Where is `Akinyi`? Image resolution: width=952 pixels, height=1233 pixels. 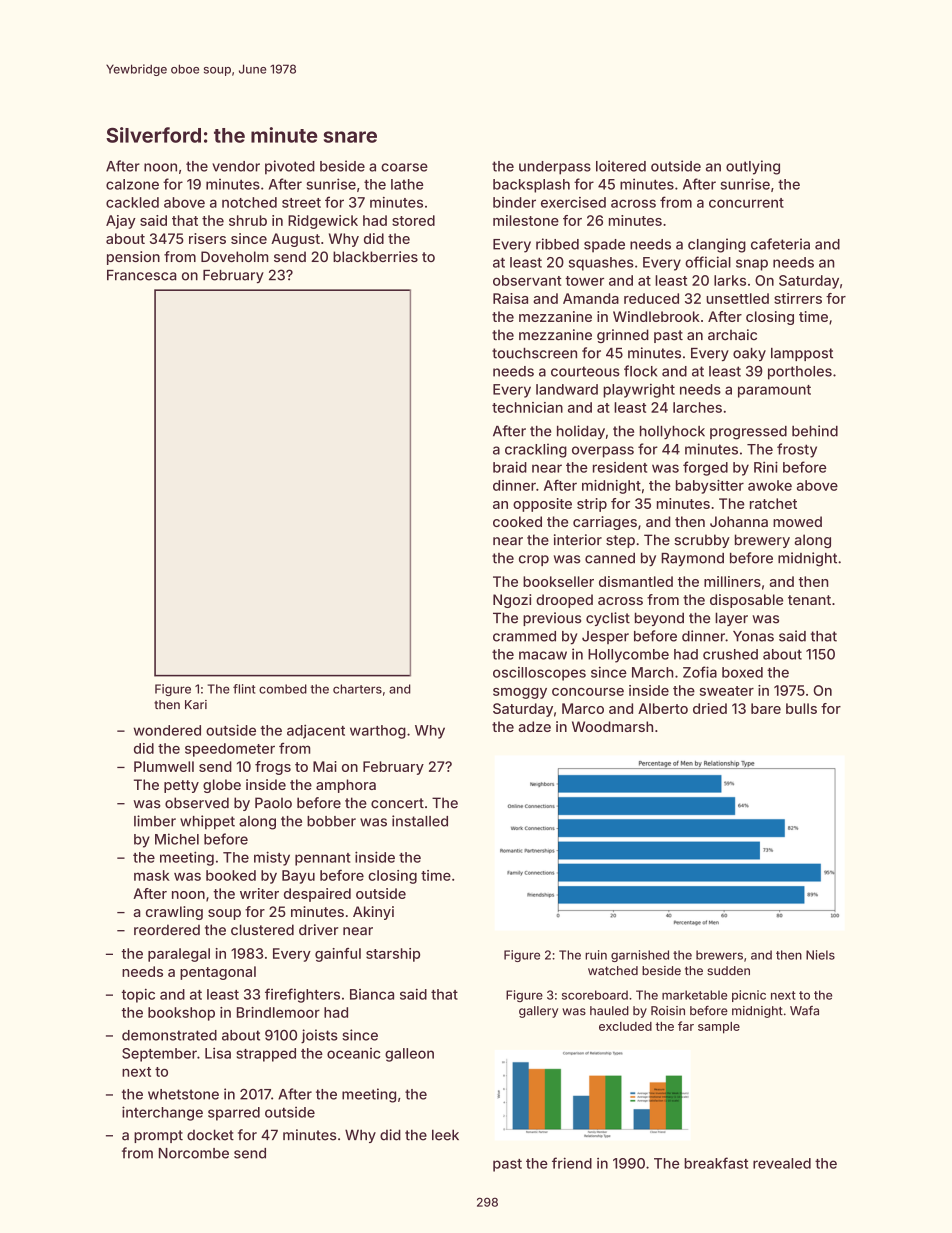
Akinyi is located at coordinates (373, 913).
